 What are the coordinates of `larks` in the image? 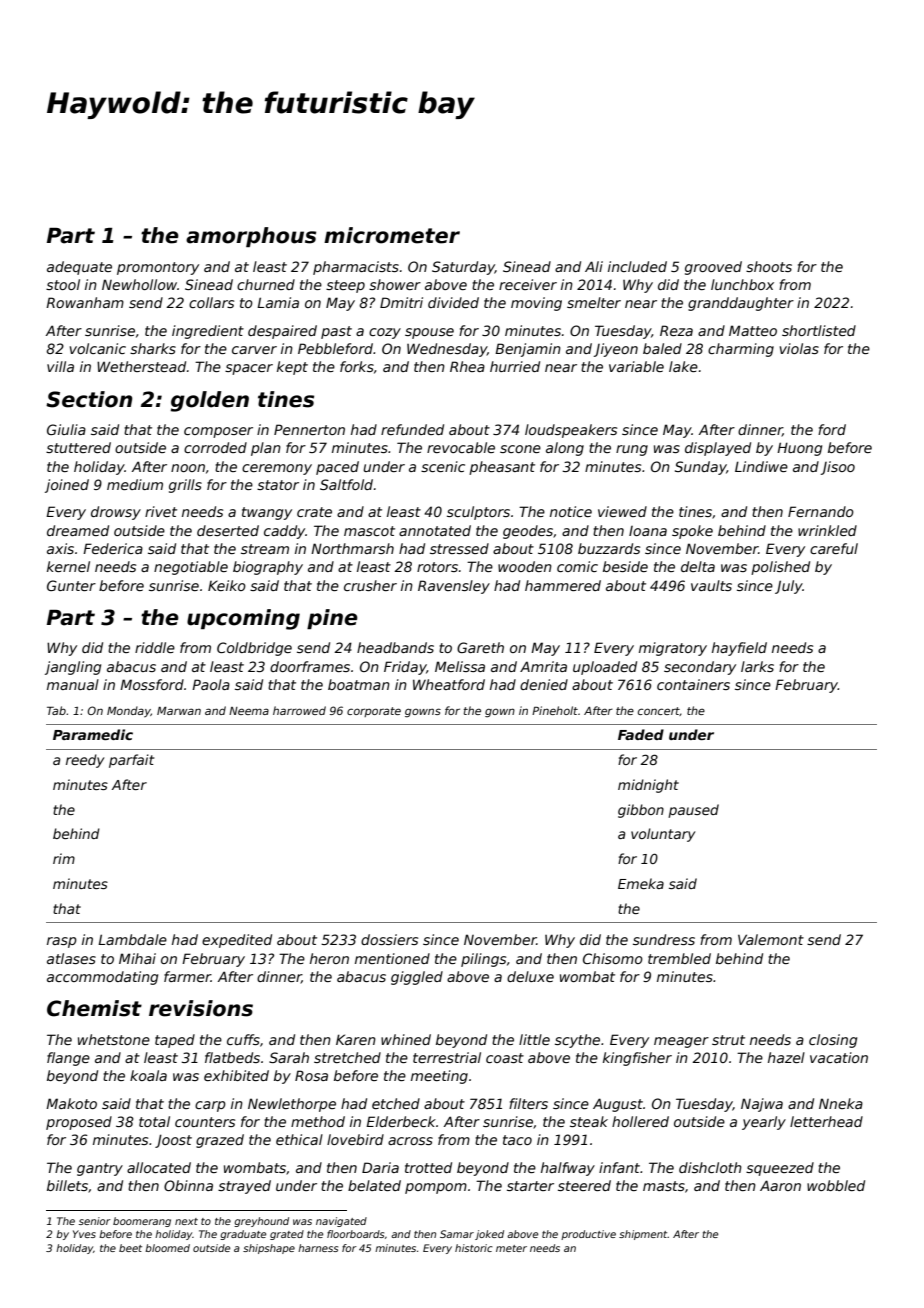 It's located at (757, 666).
